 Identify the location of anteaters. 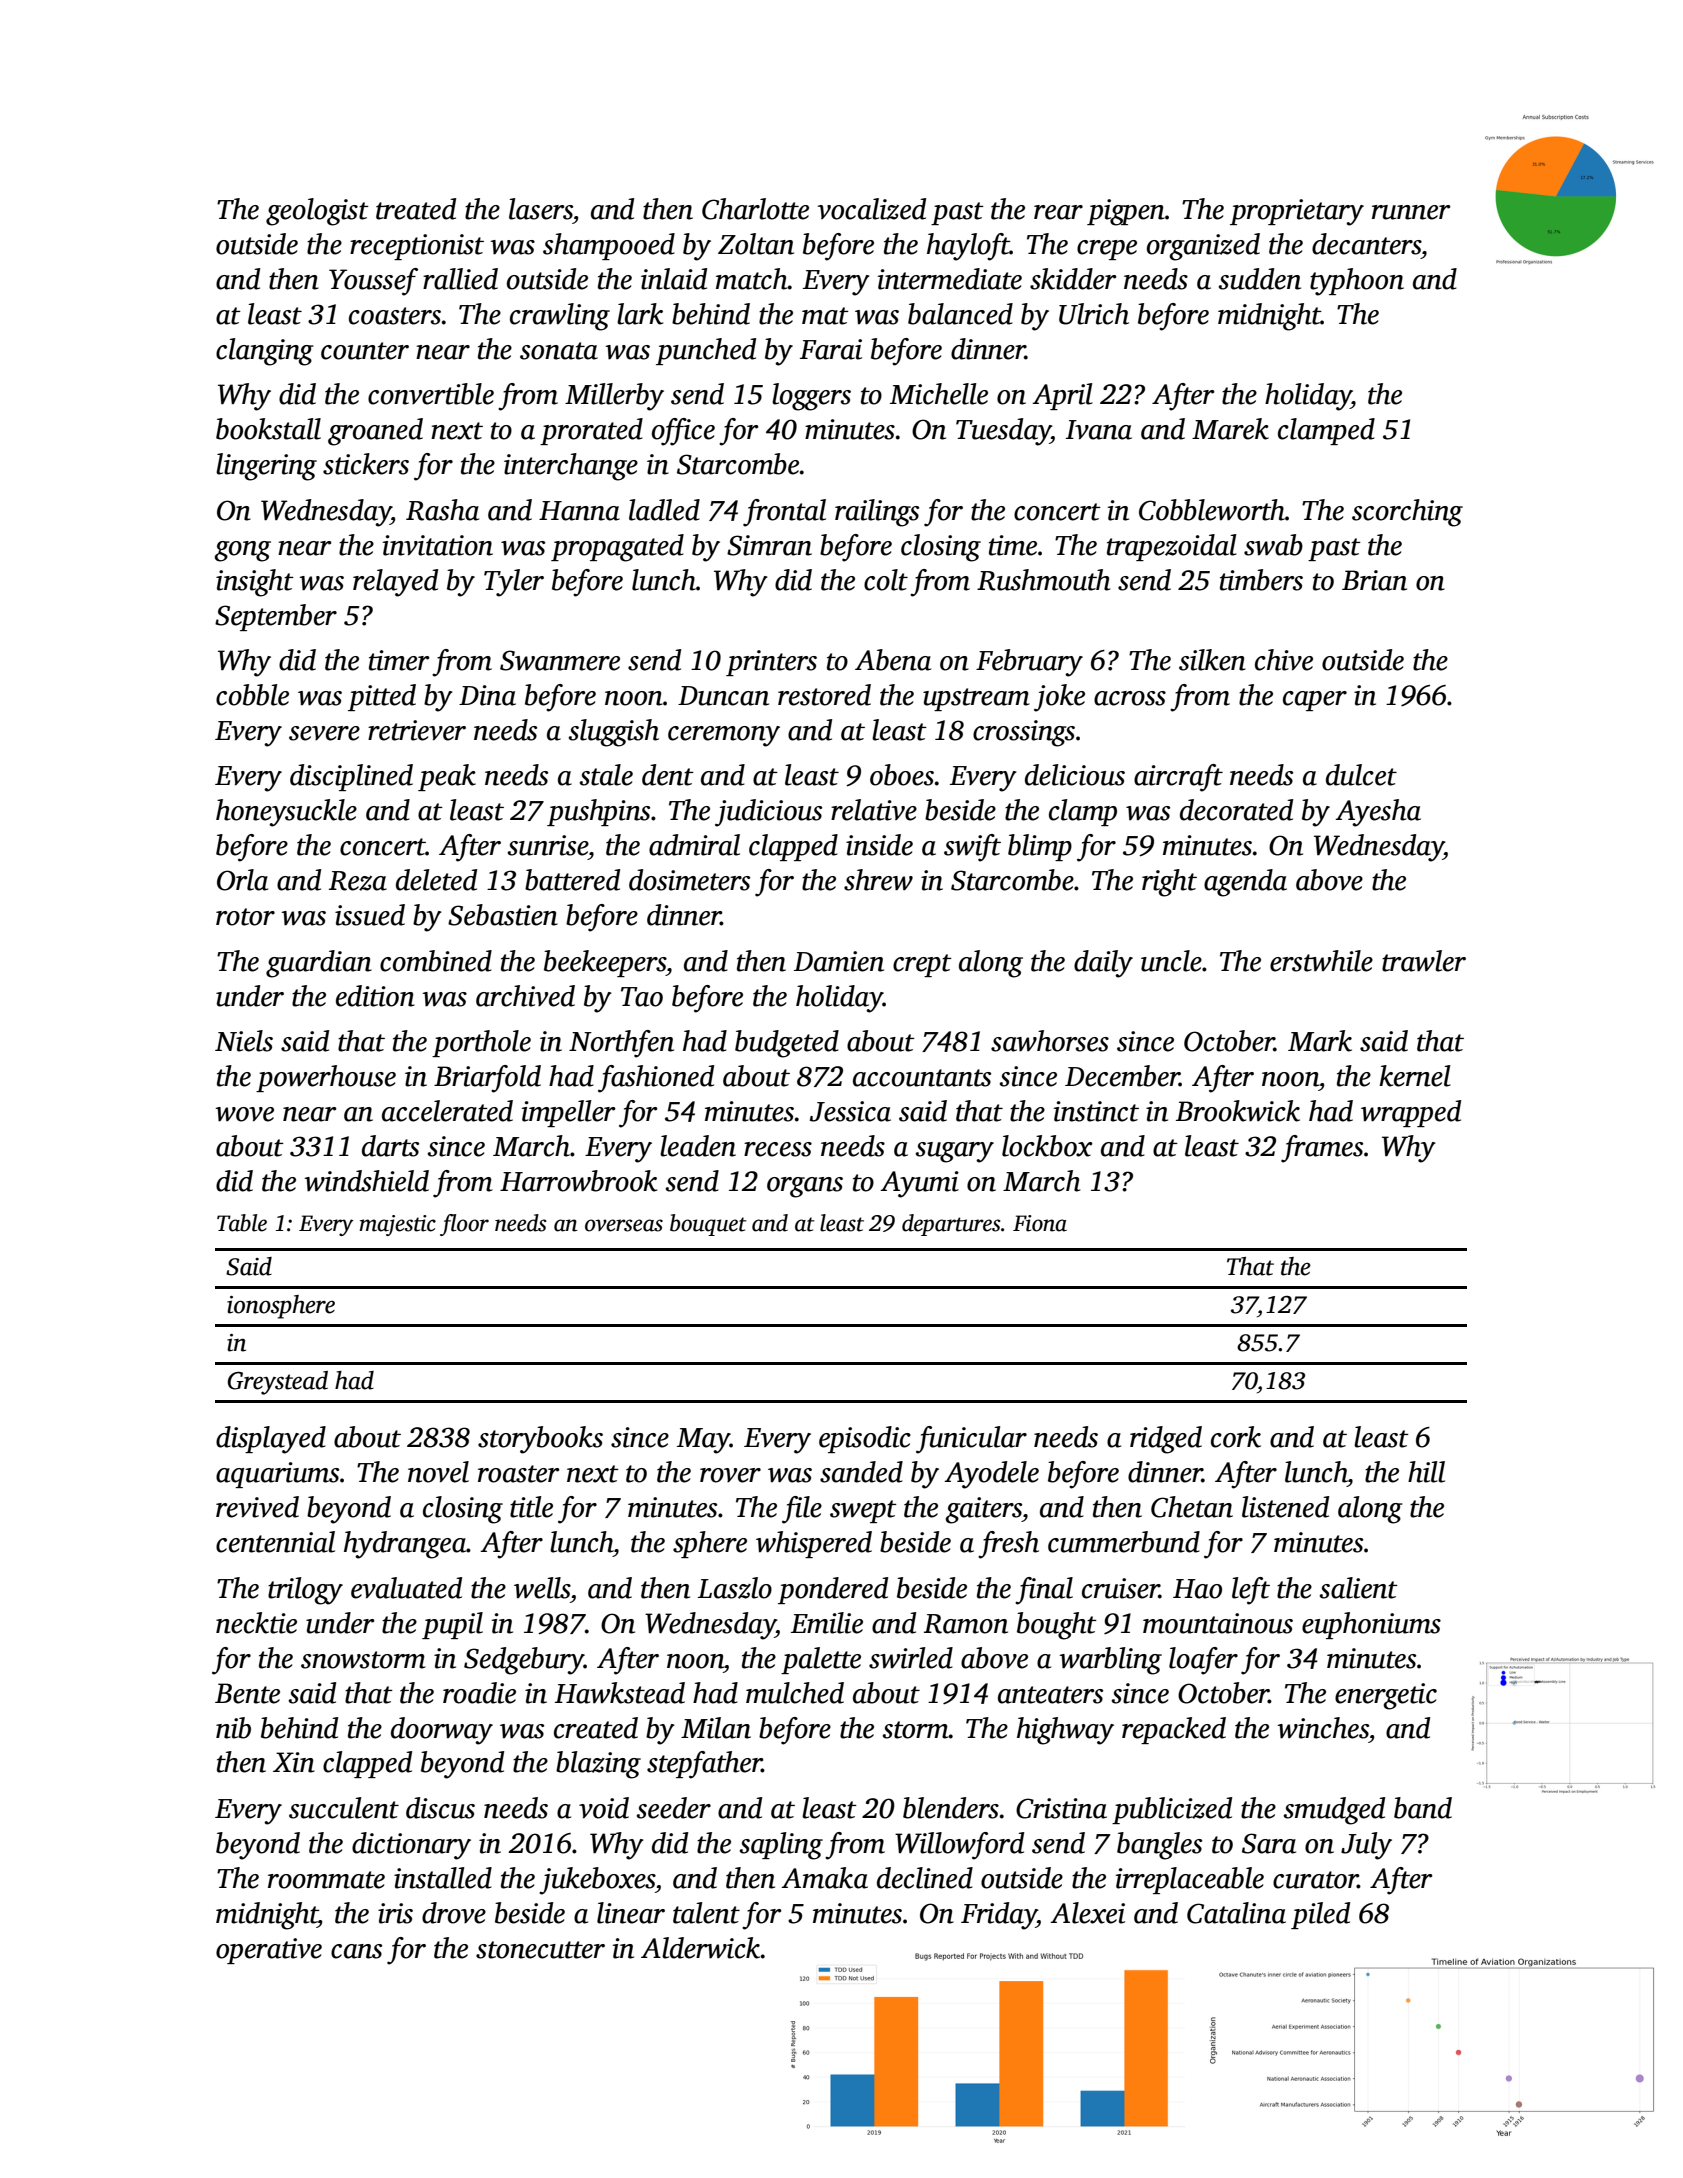
(1050, 1695).
